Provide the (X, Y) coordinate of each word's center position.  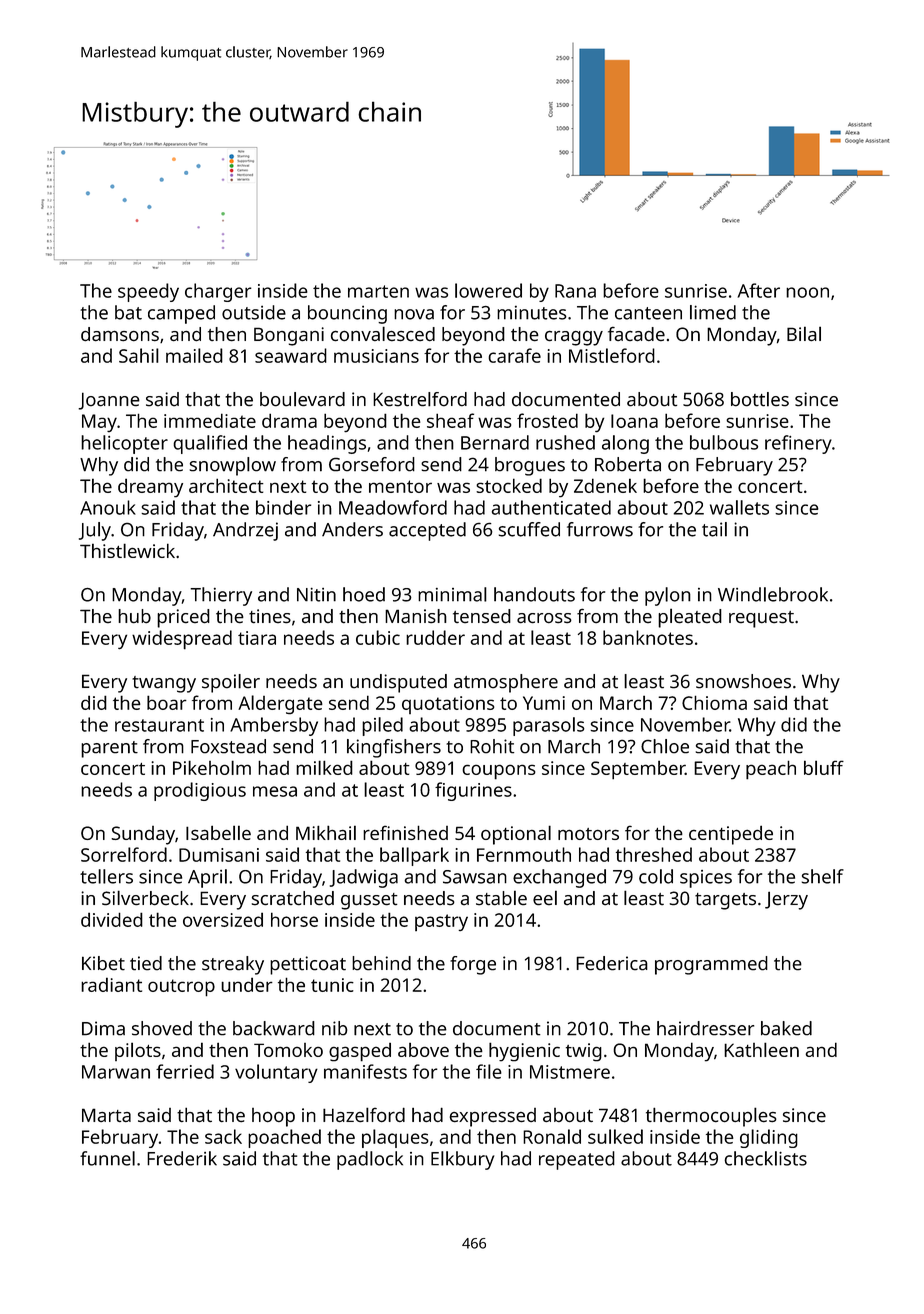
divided (112, 919)
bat (128, 312)
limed (713, 312)
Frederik (182, 1158)
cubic (378, 637)
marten (378, 291)
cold (656, 876)
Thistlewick (127, 550)
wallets (739, 507)
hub (134, 616)
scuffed (529, 529)
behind (381, 963)
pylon (668, 596)
